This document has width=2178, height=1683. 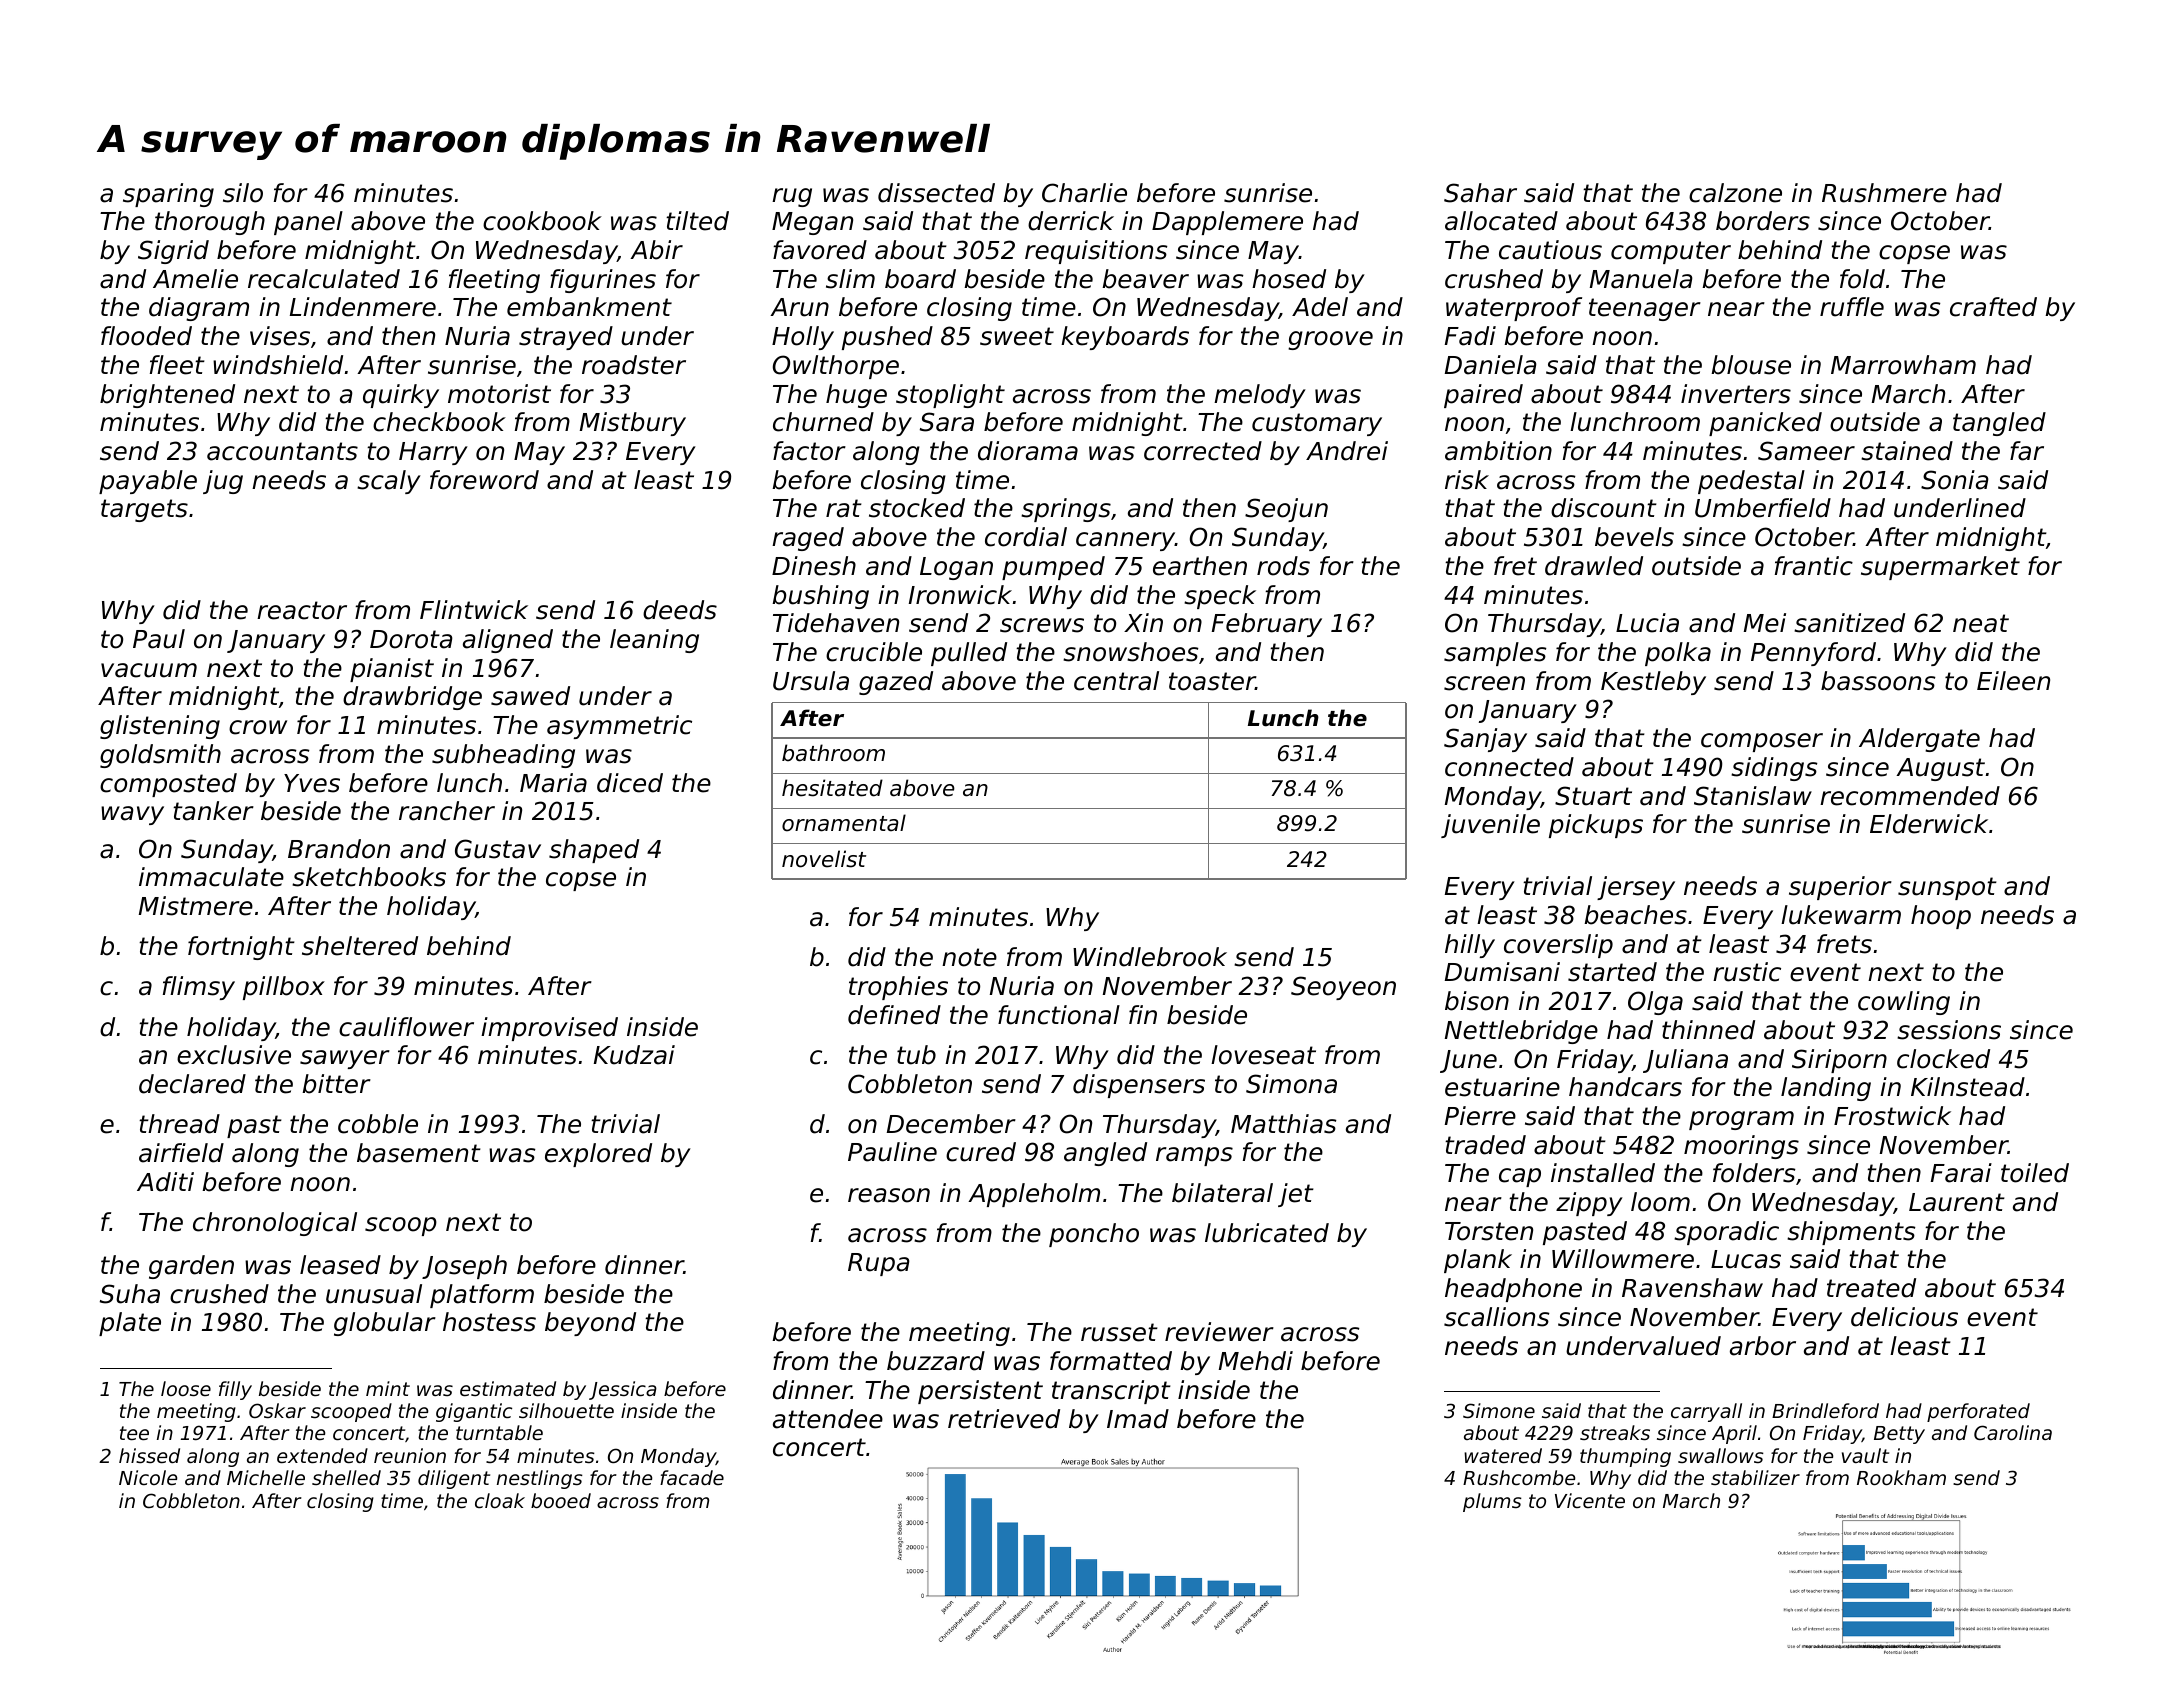 What do you see at coordinates (1480, 193) in the document?
I see `Sahar` at bounding box center [1480, 193].
